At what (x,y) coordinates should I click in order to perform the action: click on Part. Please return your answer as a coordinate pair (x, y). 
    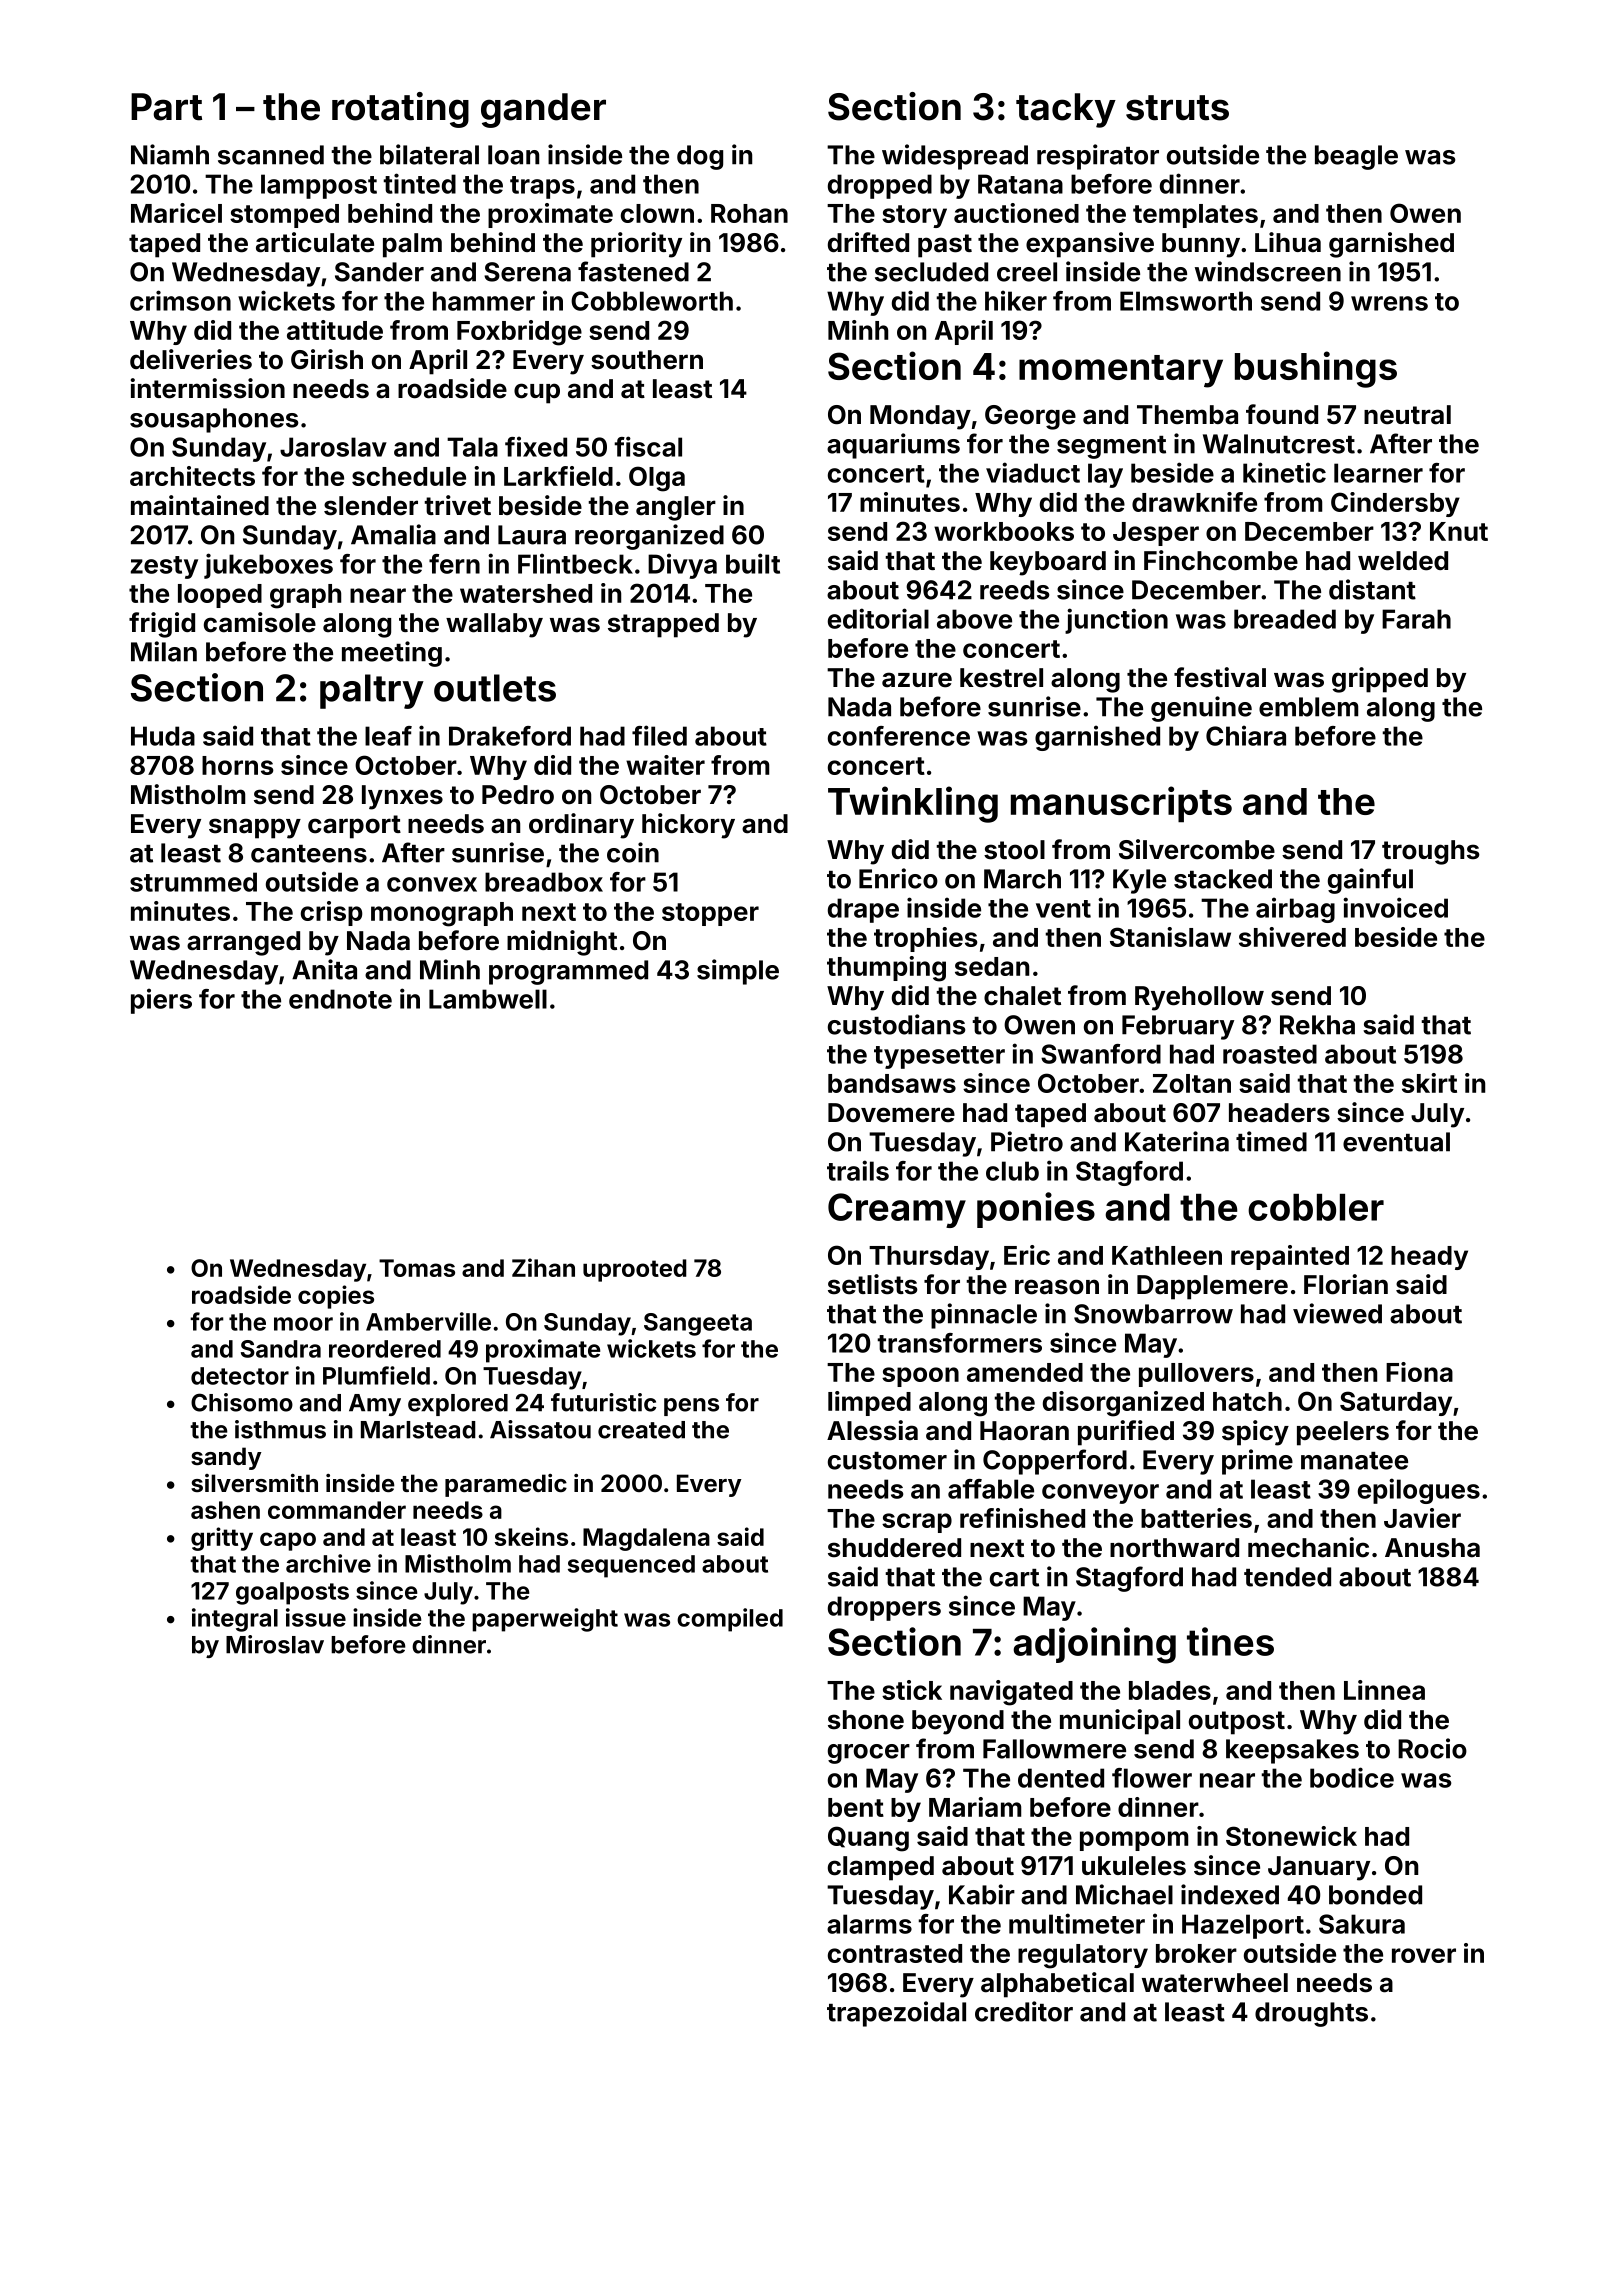
    Looking at the image, I should click on (166, 107).
